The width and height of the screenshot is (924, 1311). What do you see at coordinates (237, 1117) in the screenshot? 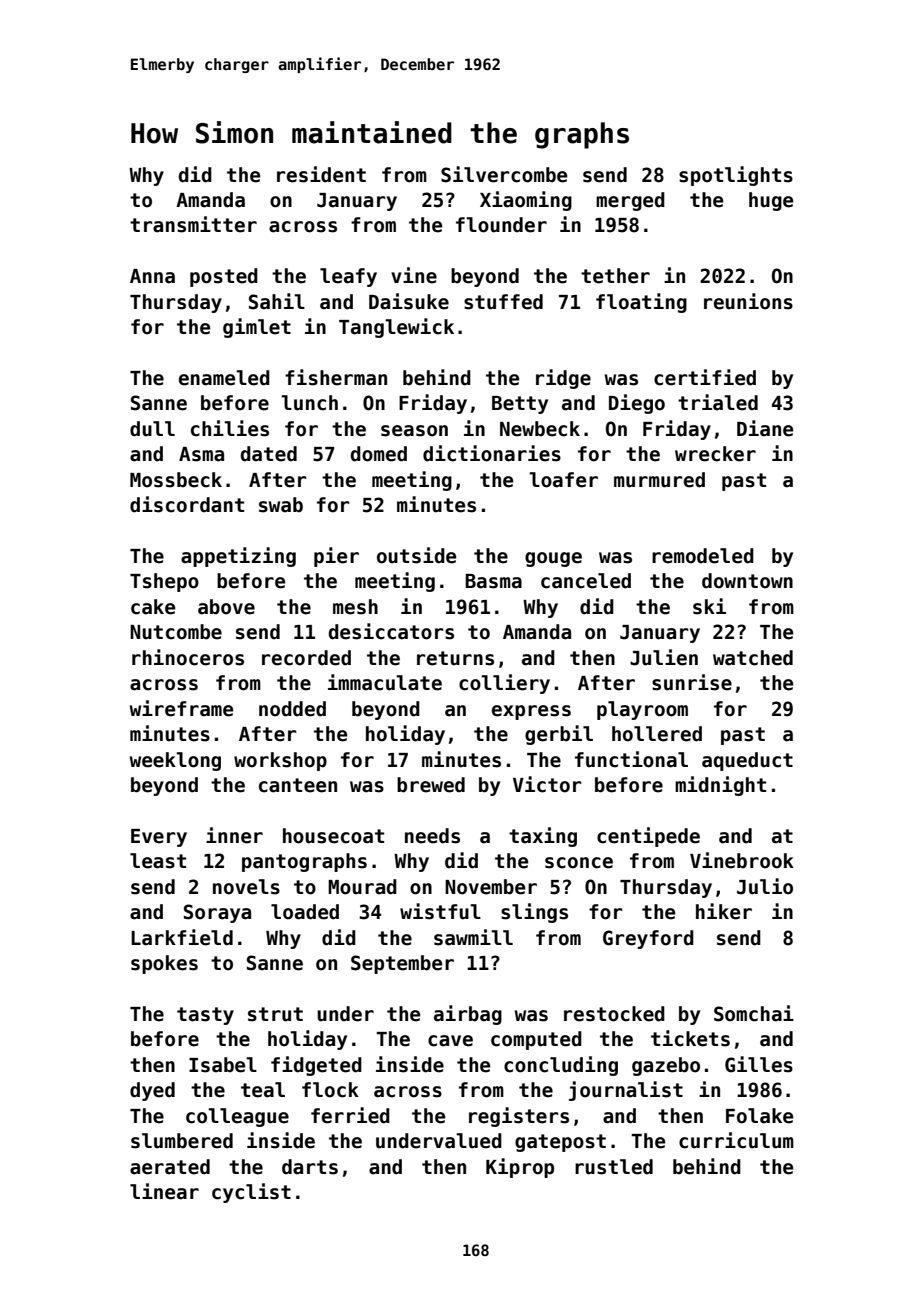
I see `colleague` at bounding box center [237, 1117].
